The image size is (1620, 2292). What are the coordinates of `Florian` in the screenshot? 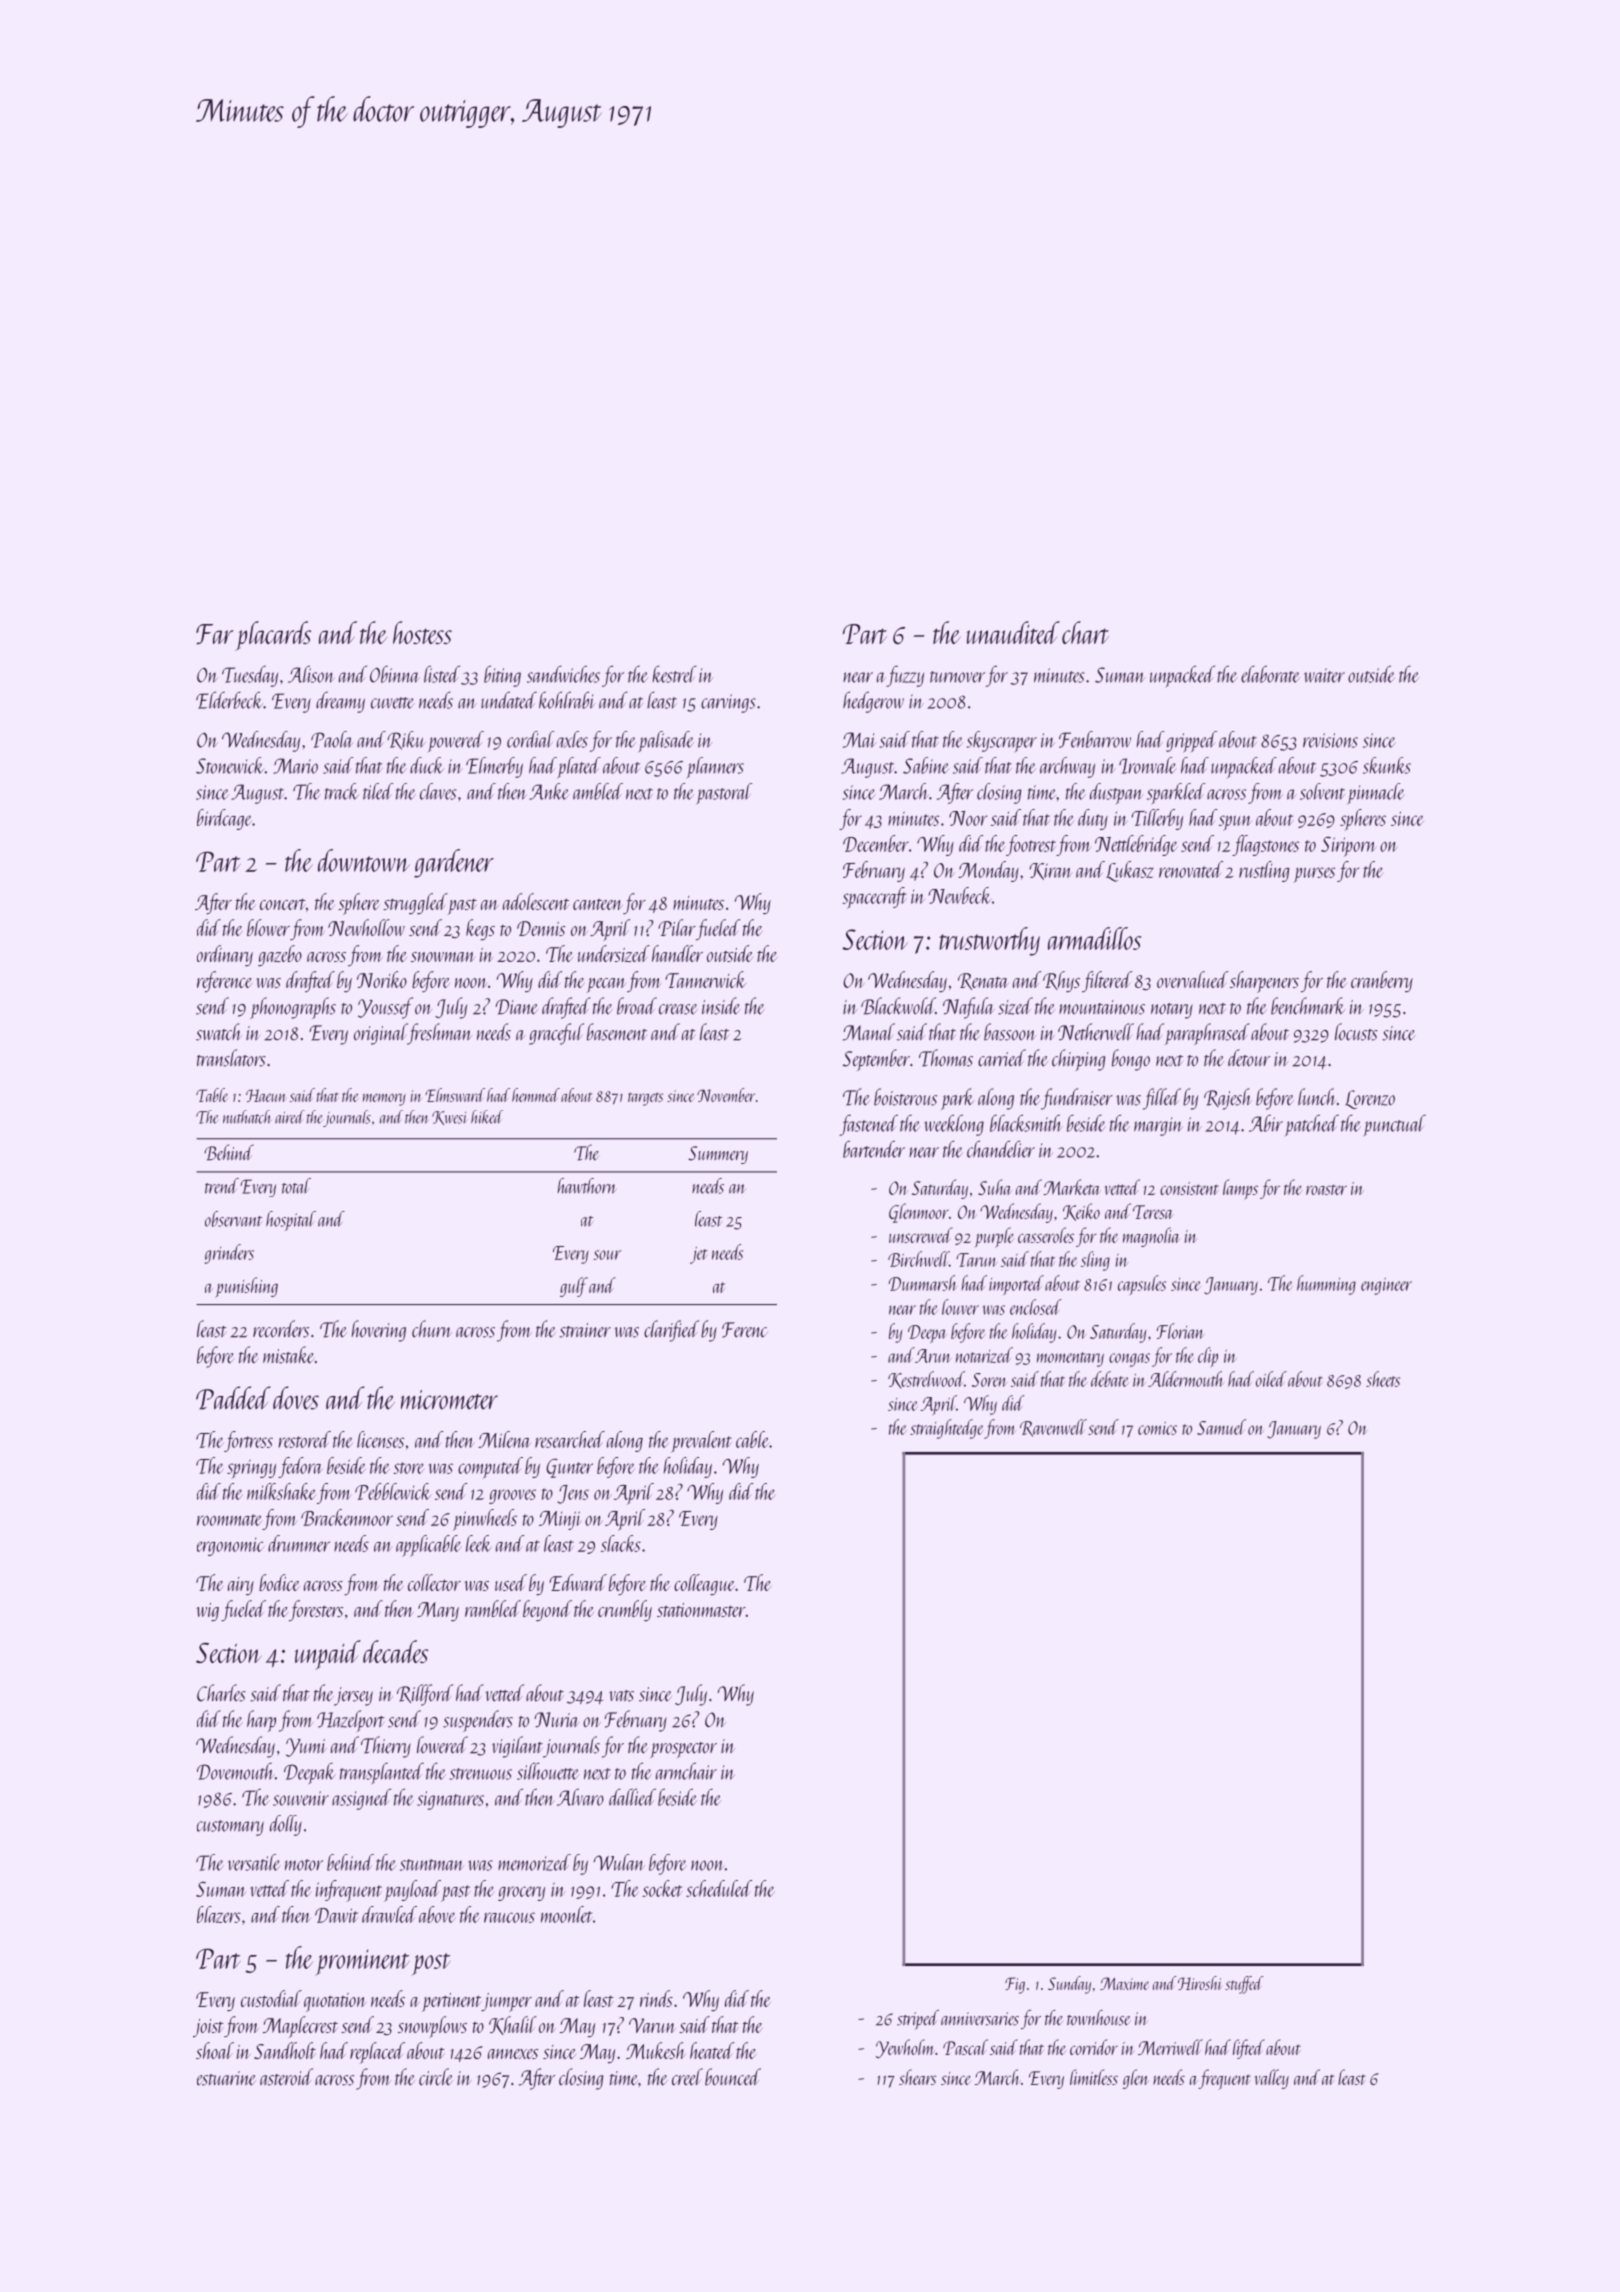 It's located at (1180, 1331).
